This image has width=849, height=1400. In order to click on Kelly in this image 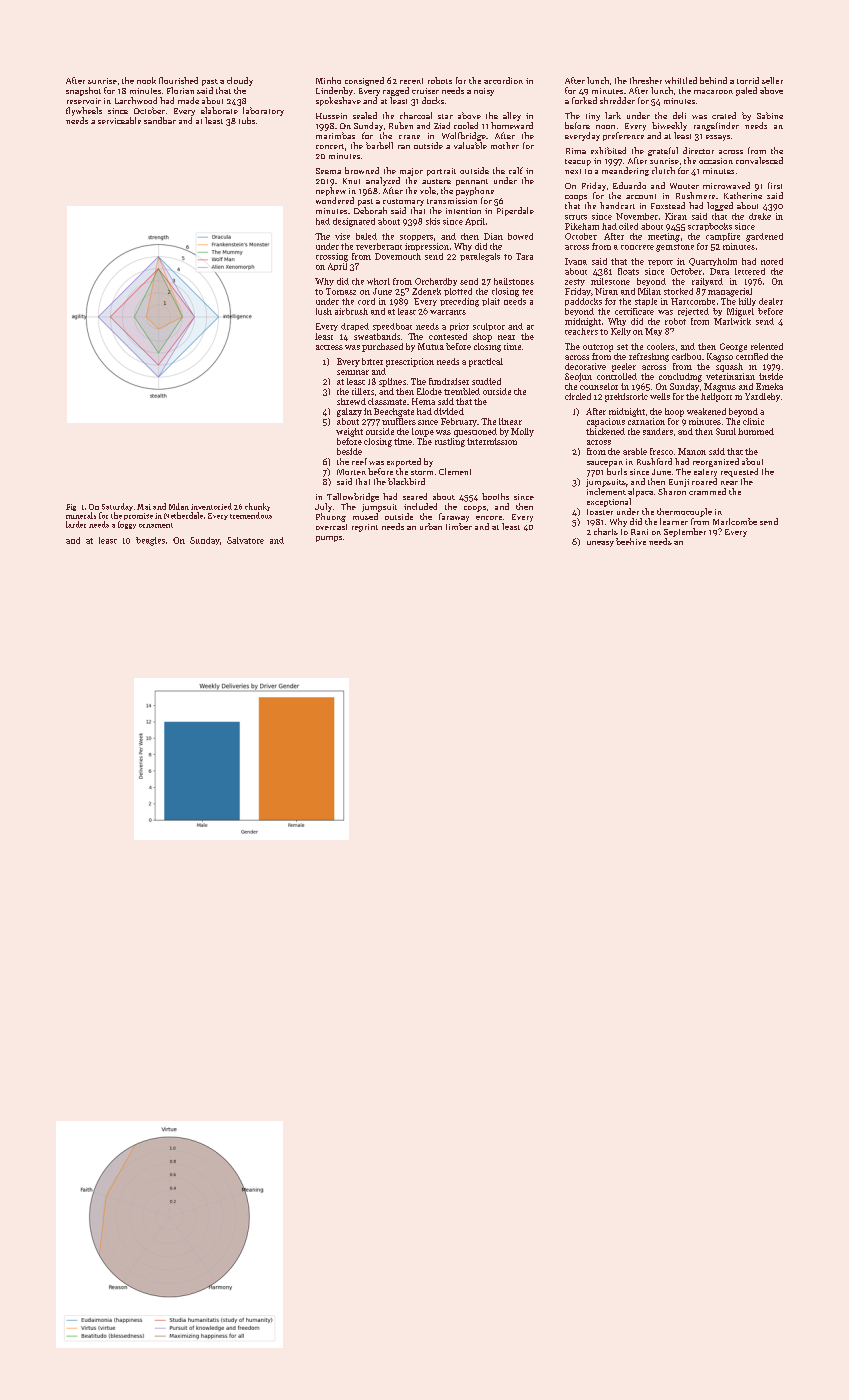, I will do `click(621, 332)`.
